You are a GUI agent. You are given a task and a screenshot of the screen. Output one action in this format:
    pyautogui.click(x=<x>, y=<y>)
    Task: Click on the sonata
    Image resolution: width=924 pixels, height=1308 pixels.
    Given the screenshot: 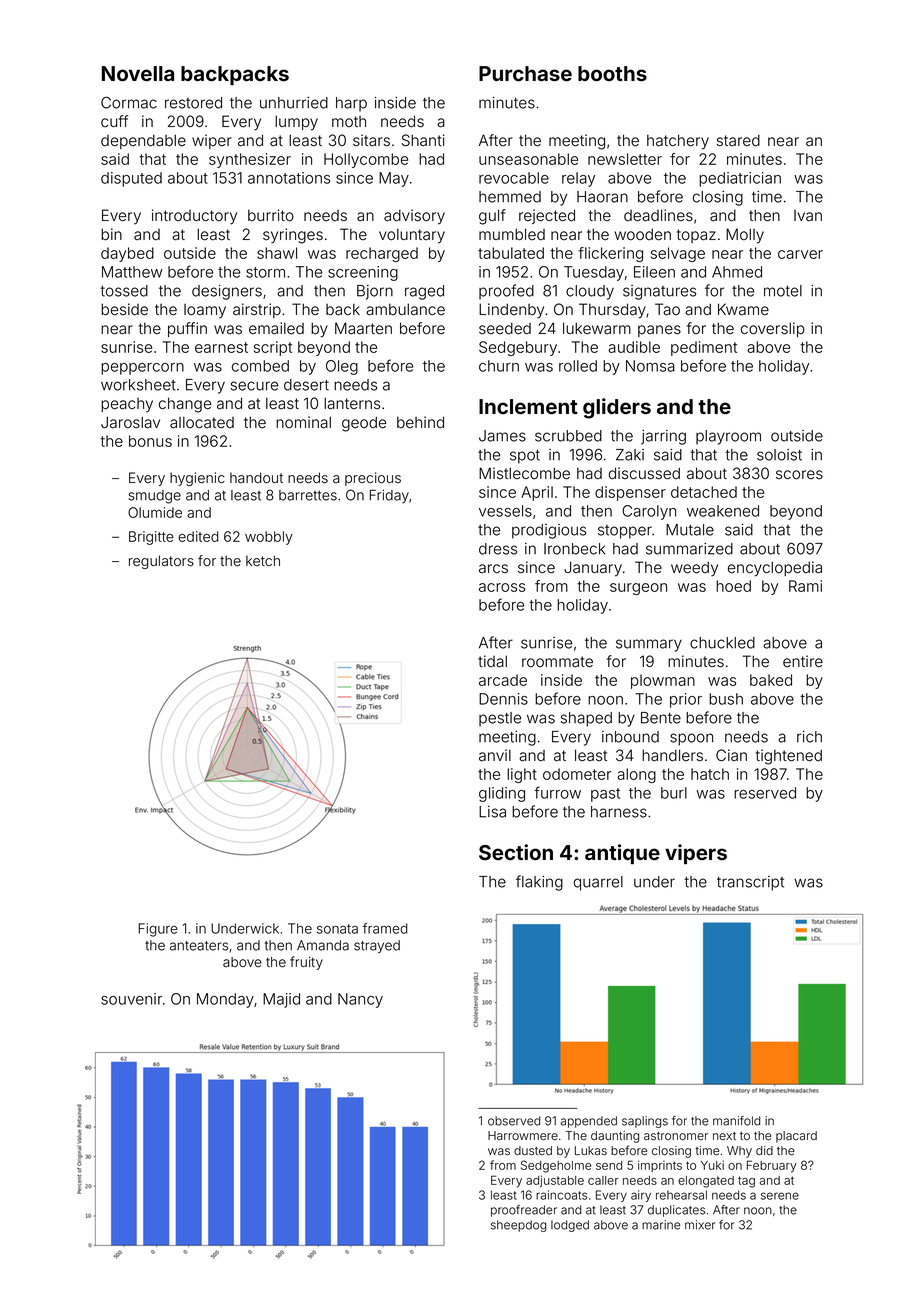 What is the action you would take?
    pyautogui.click(x=337, y=929)
